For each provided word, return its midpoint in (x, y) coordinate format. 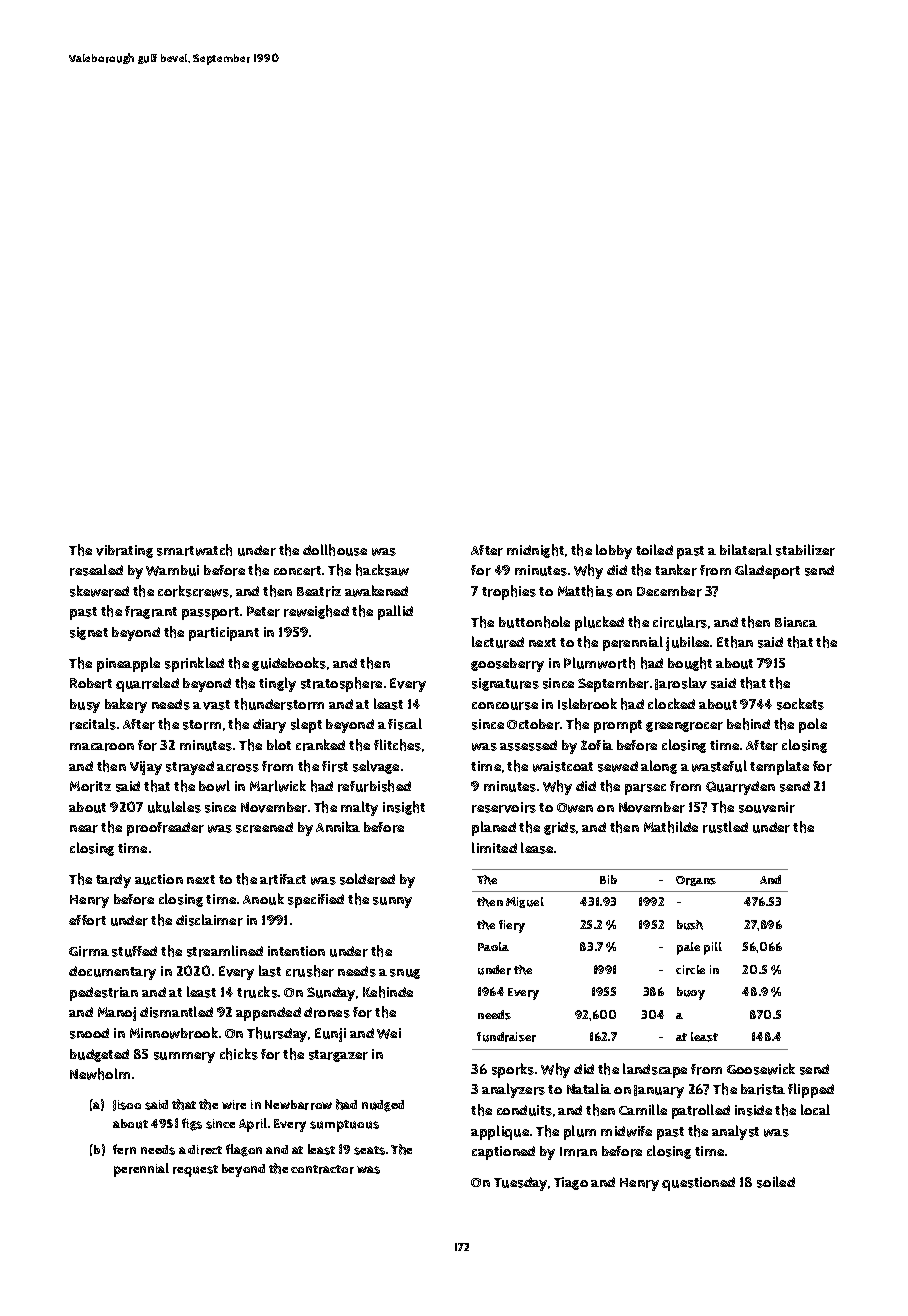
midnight (535, 551)
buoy (691, 993)
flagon (244, 1150)
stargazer (338, 1056)
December (669, 591)
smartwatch (194, 550)
